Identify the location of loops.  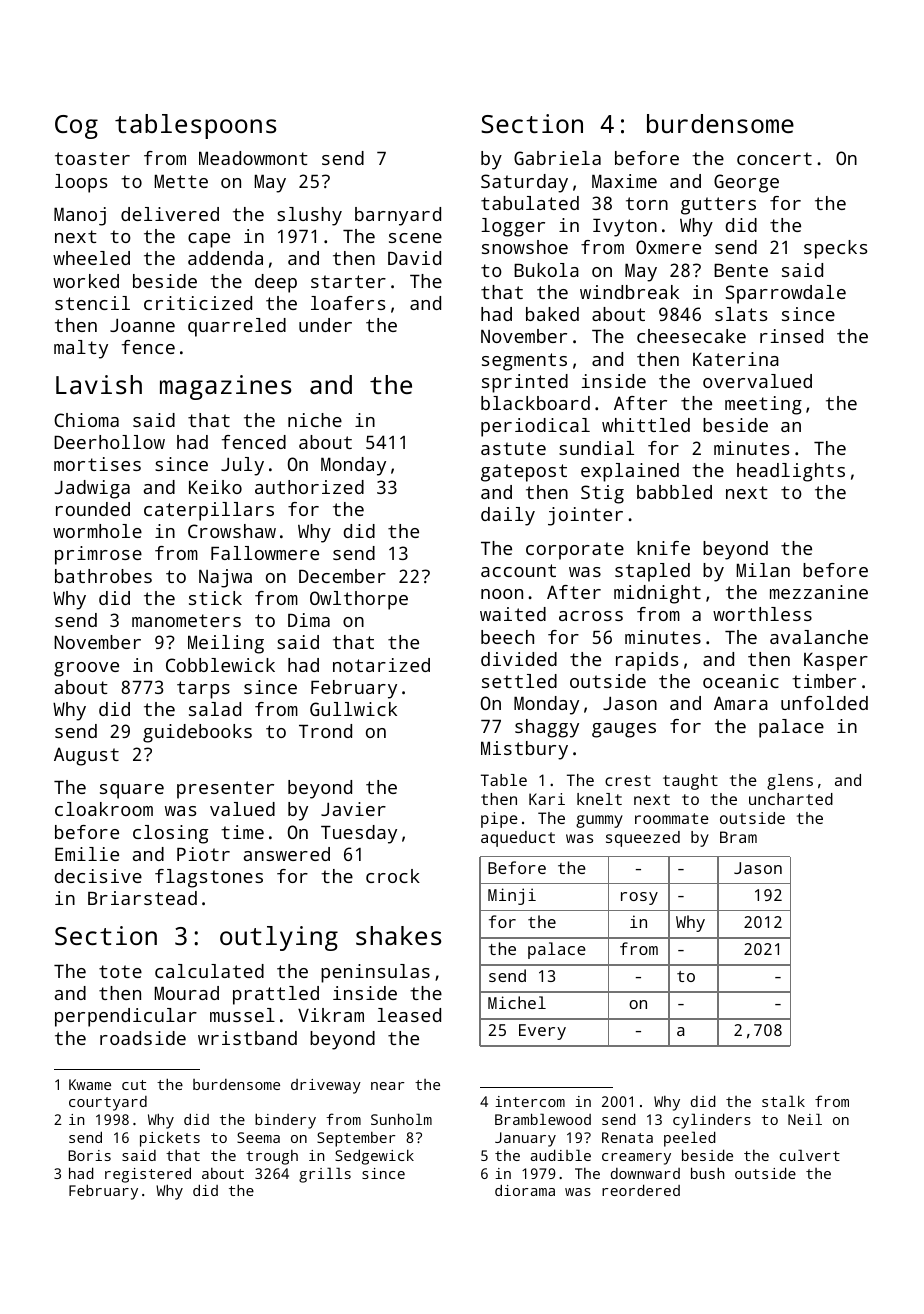
(81, 183).
